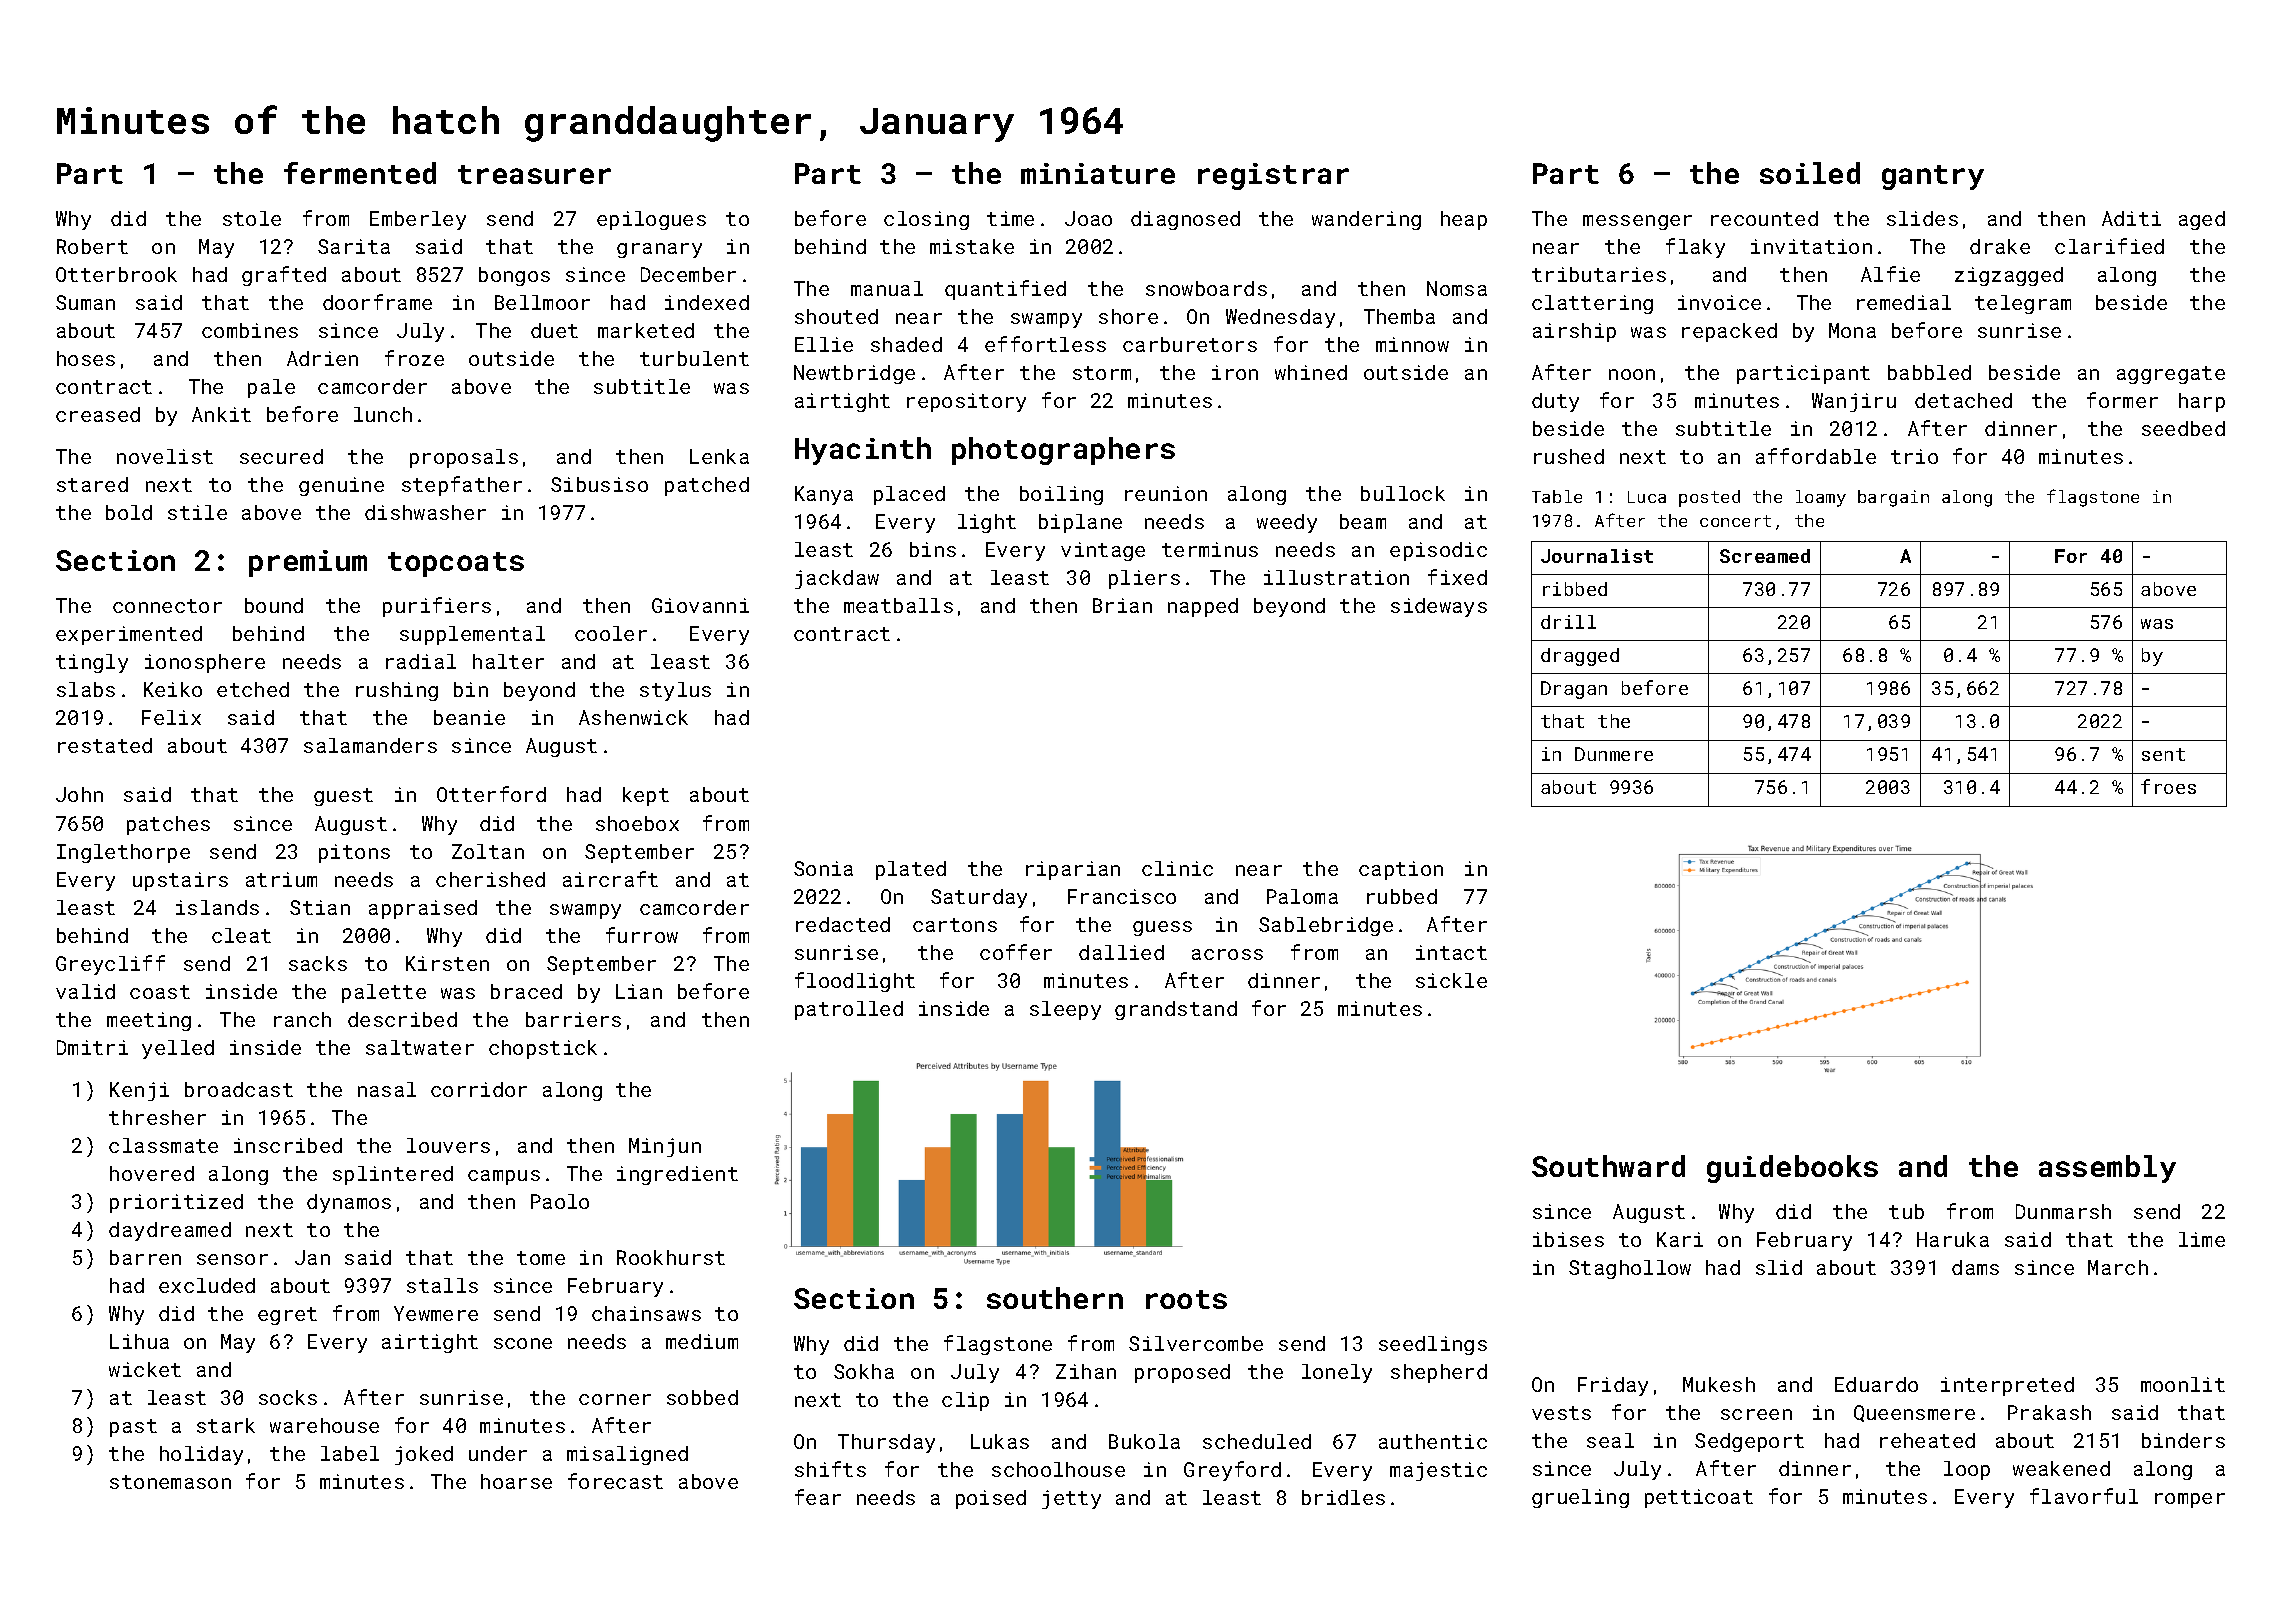 The image size is (2282, 1614). I want to click on sent, so click(2163, 754).
